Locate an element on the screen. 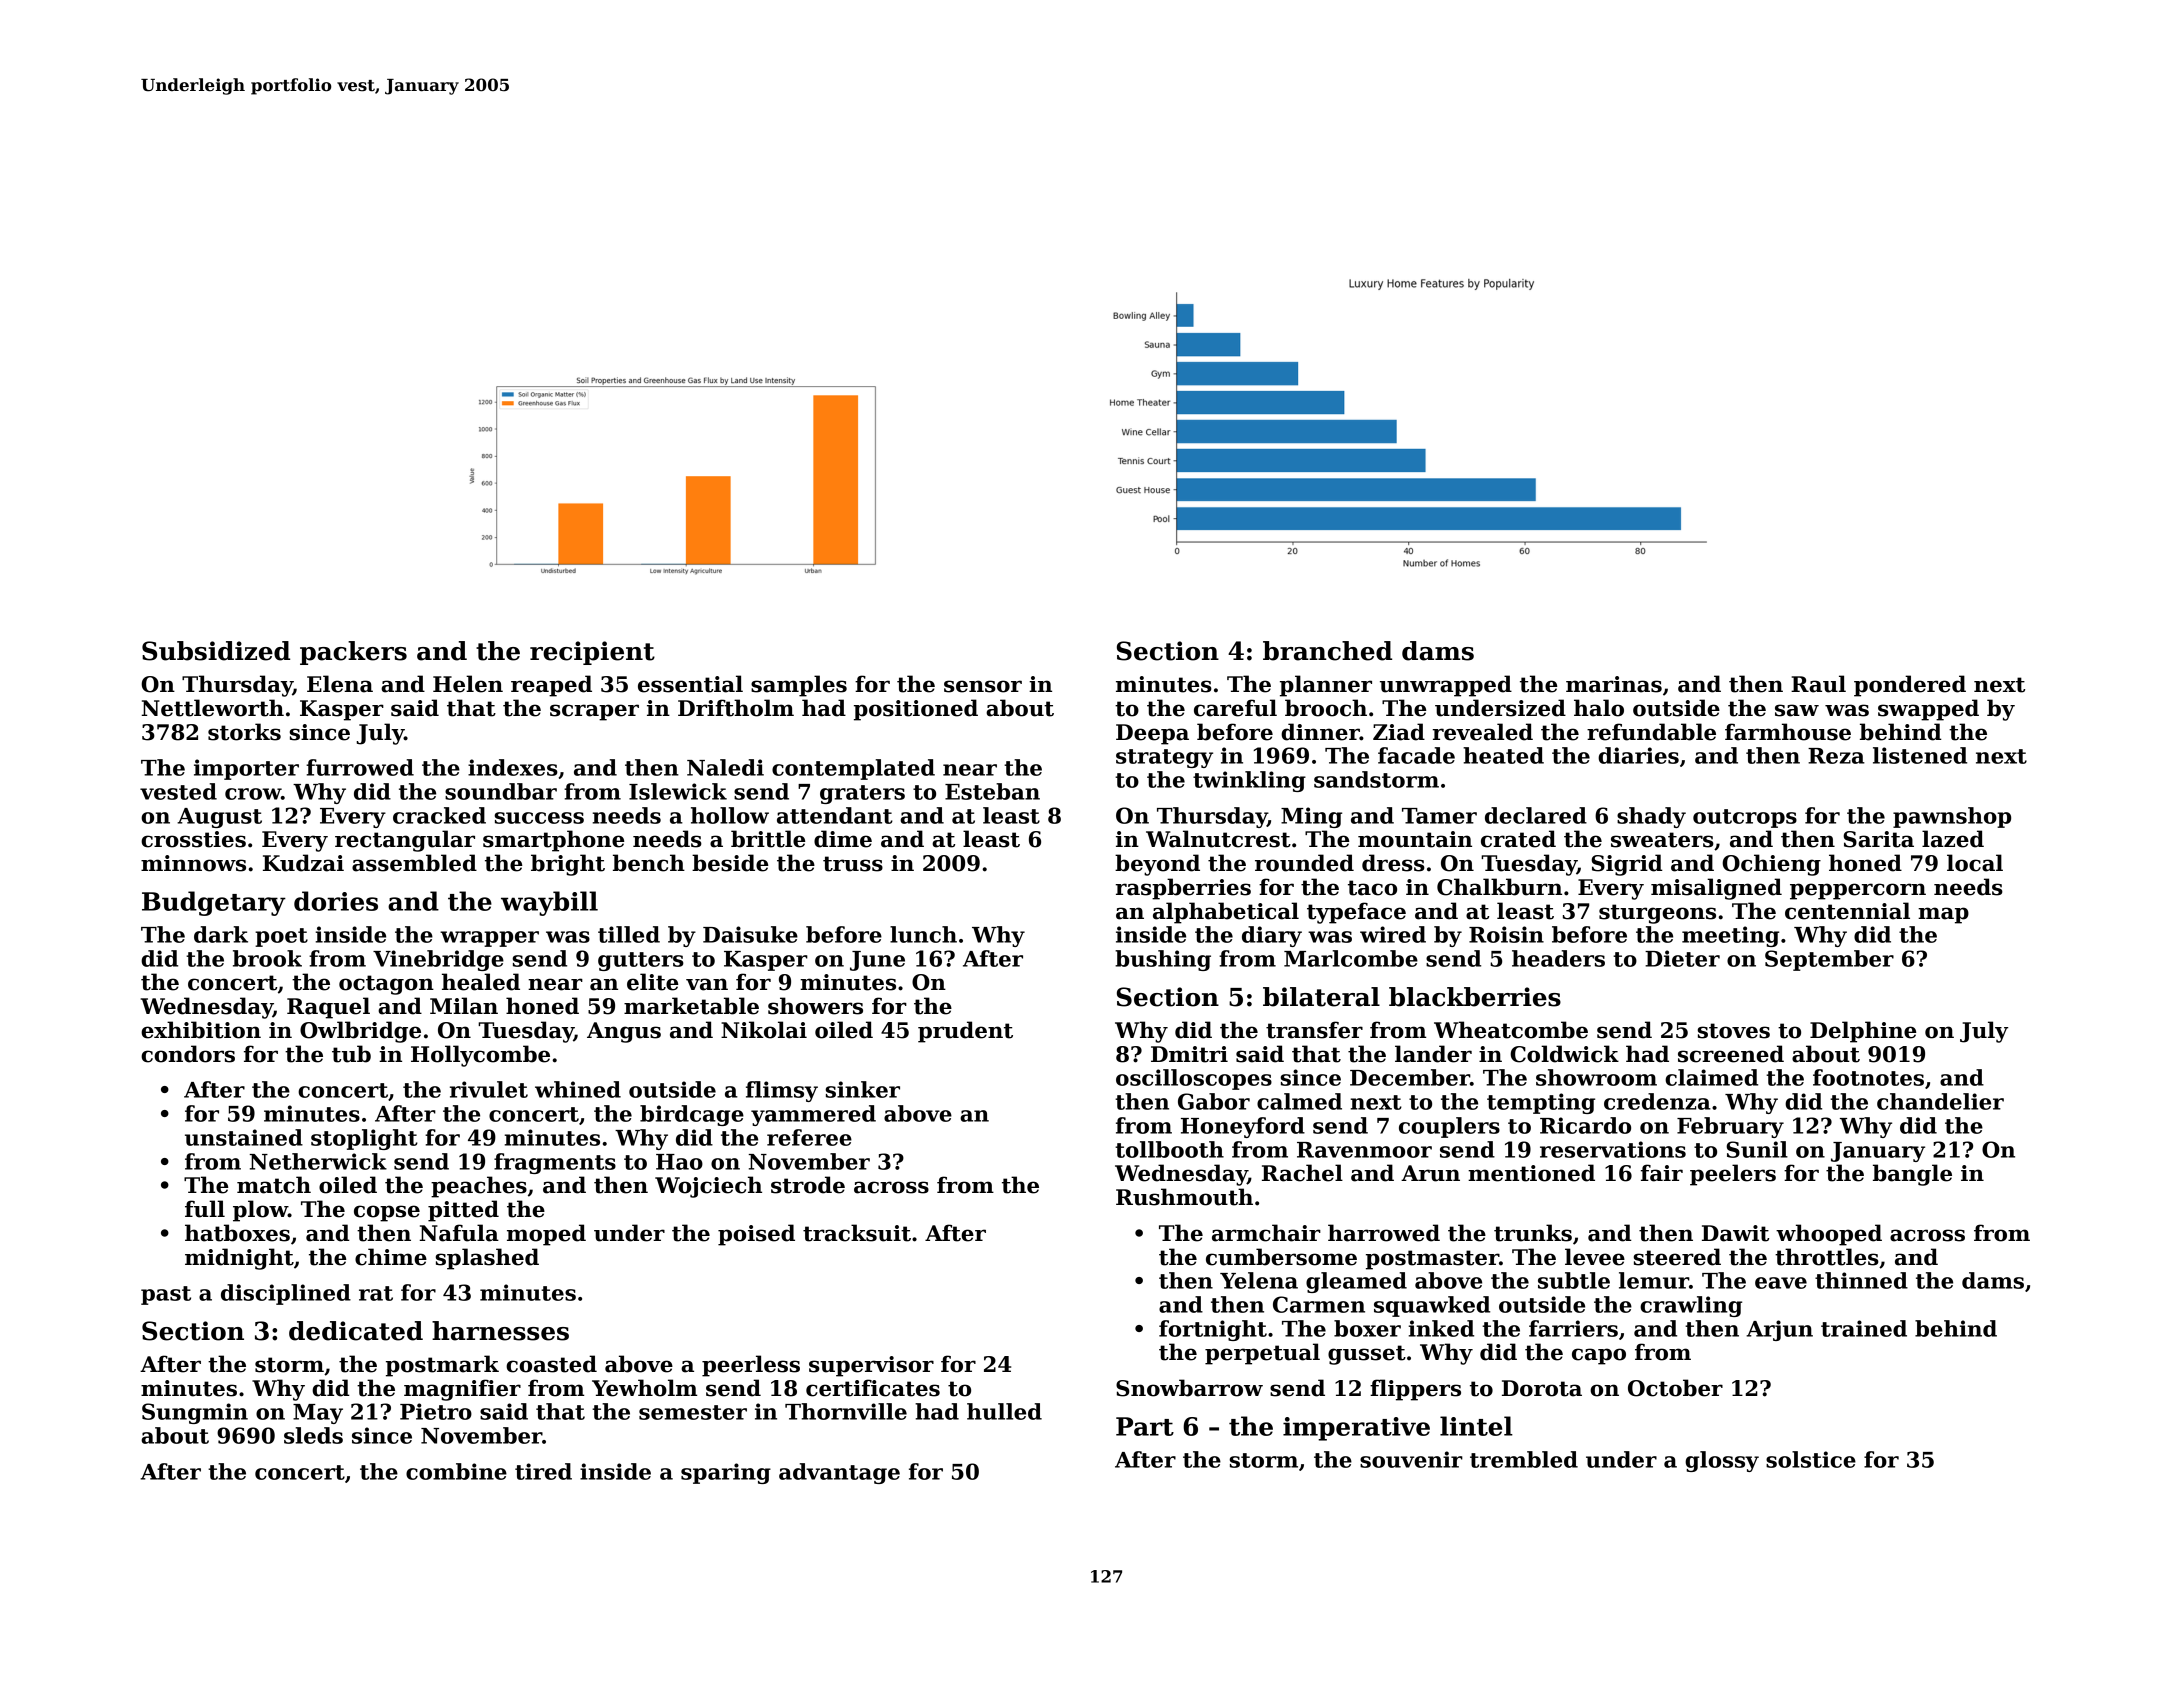 The image size is (2178, 1683). unstained is located at coordinates (244, 1137).
